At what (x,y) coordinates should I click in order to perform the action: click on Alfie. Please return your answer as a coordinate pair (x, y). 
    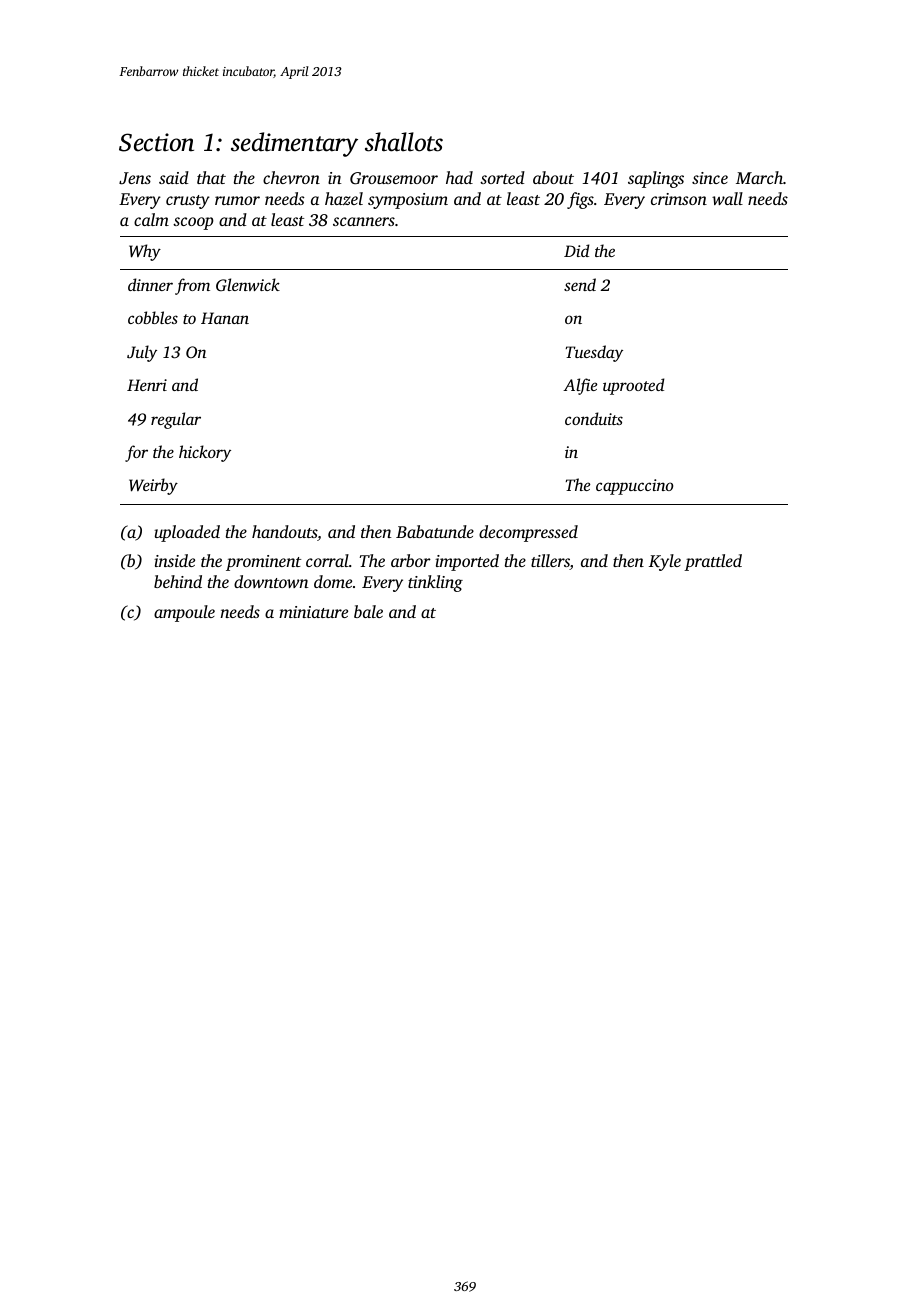
    Looking at the image, I should click on (580, 386).
